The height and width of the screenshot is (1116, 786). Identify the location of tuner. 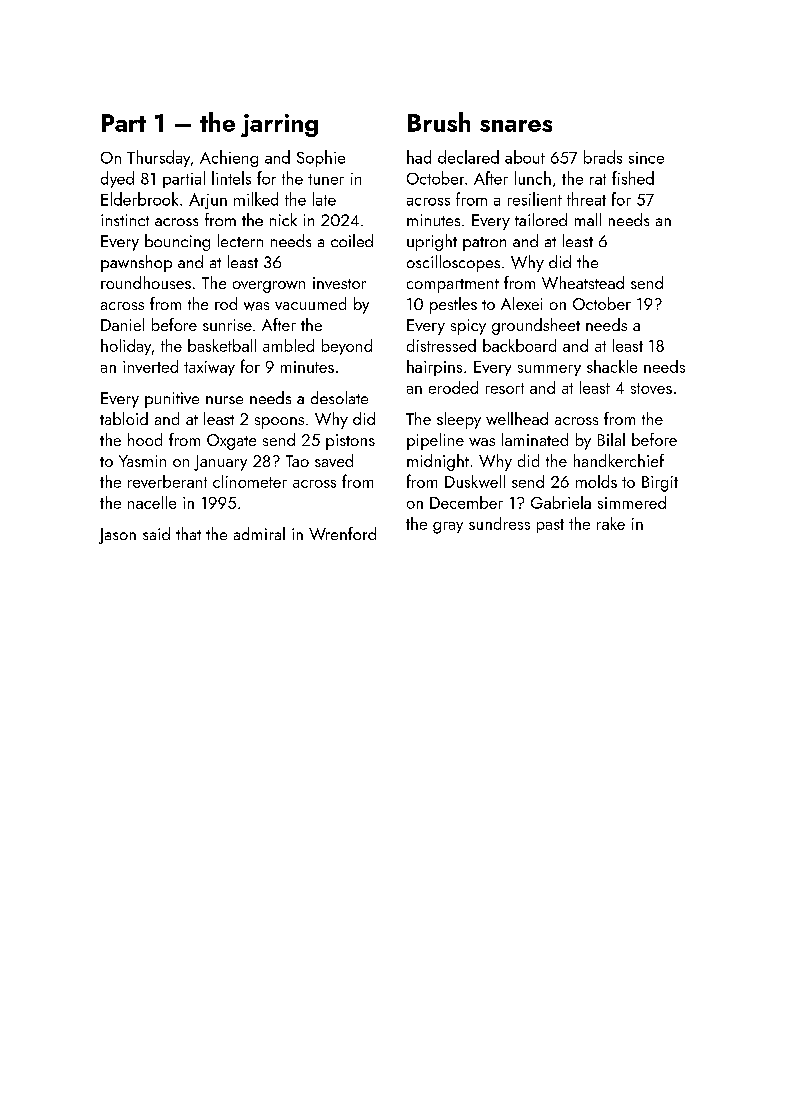
(326, 179).
